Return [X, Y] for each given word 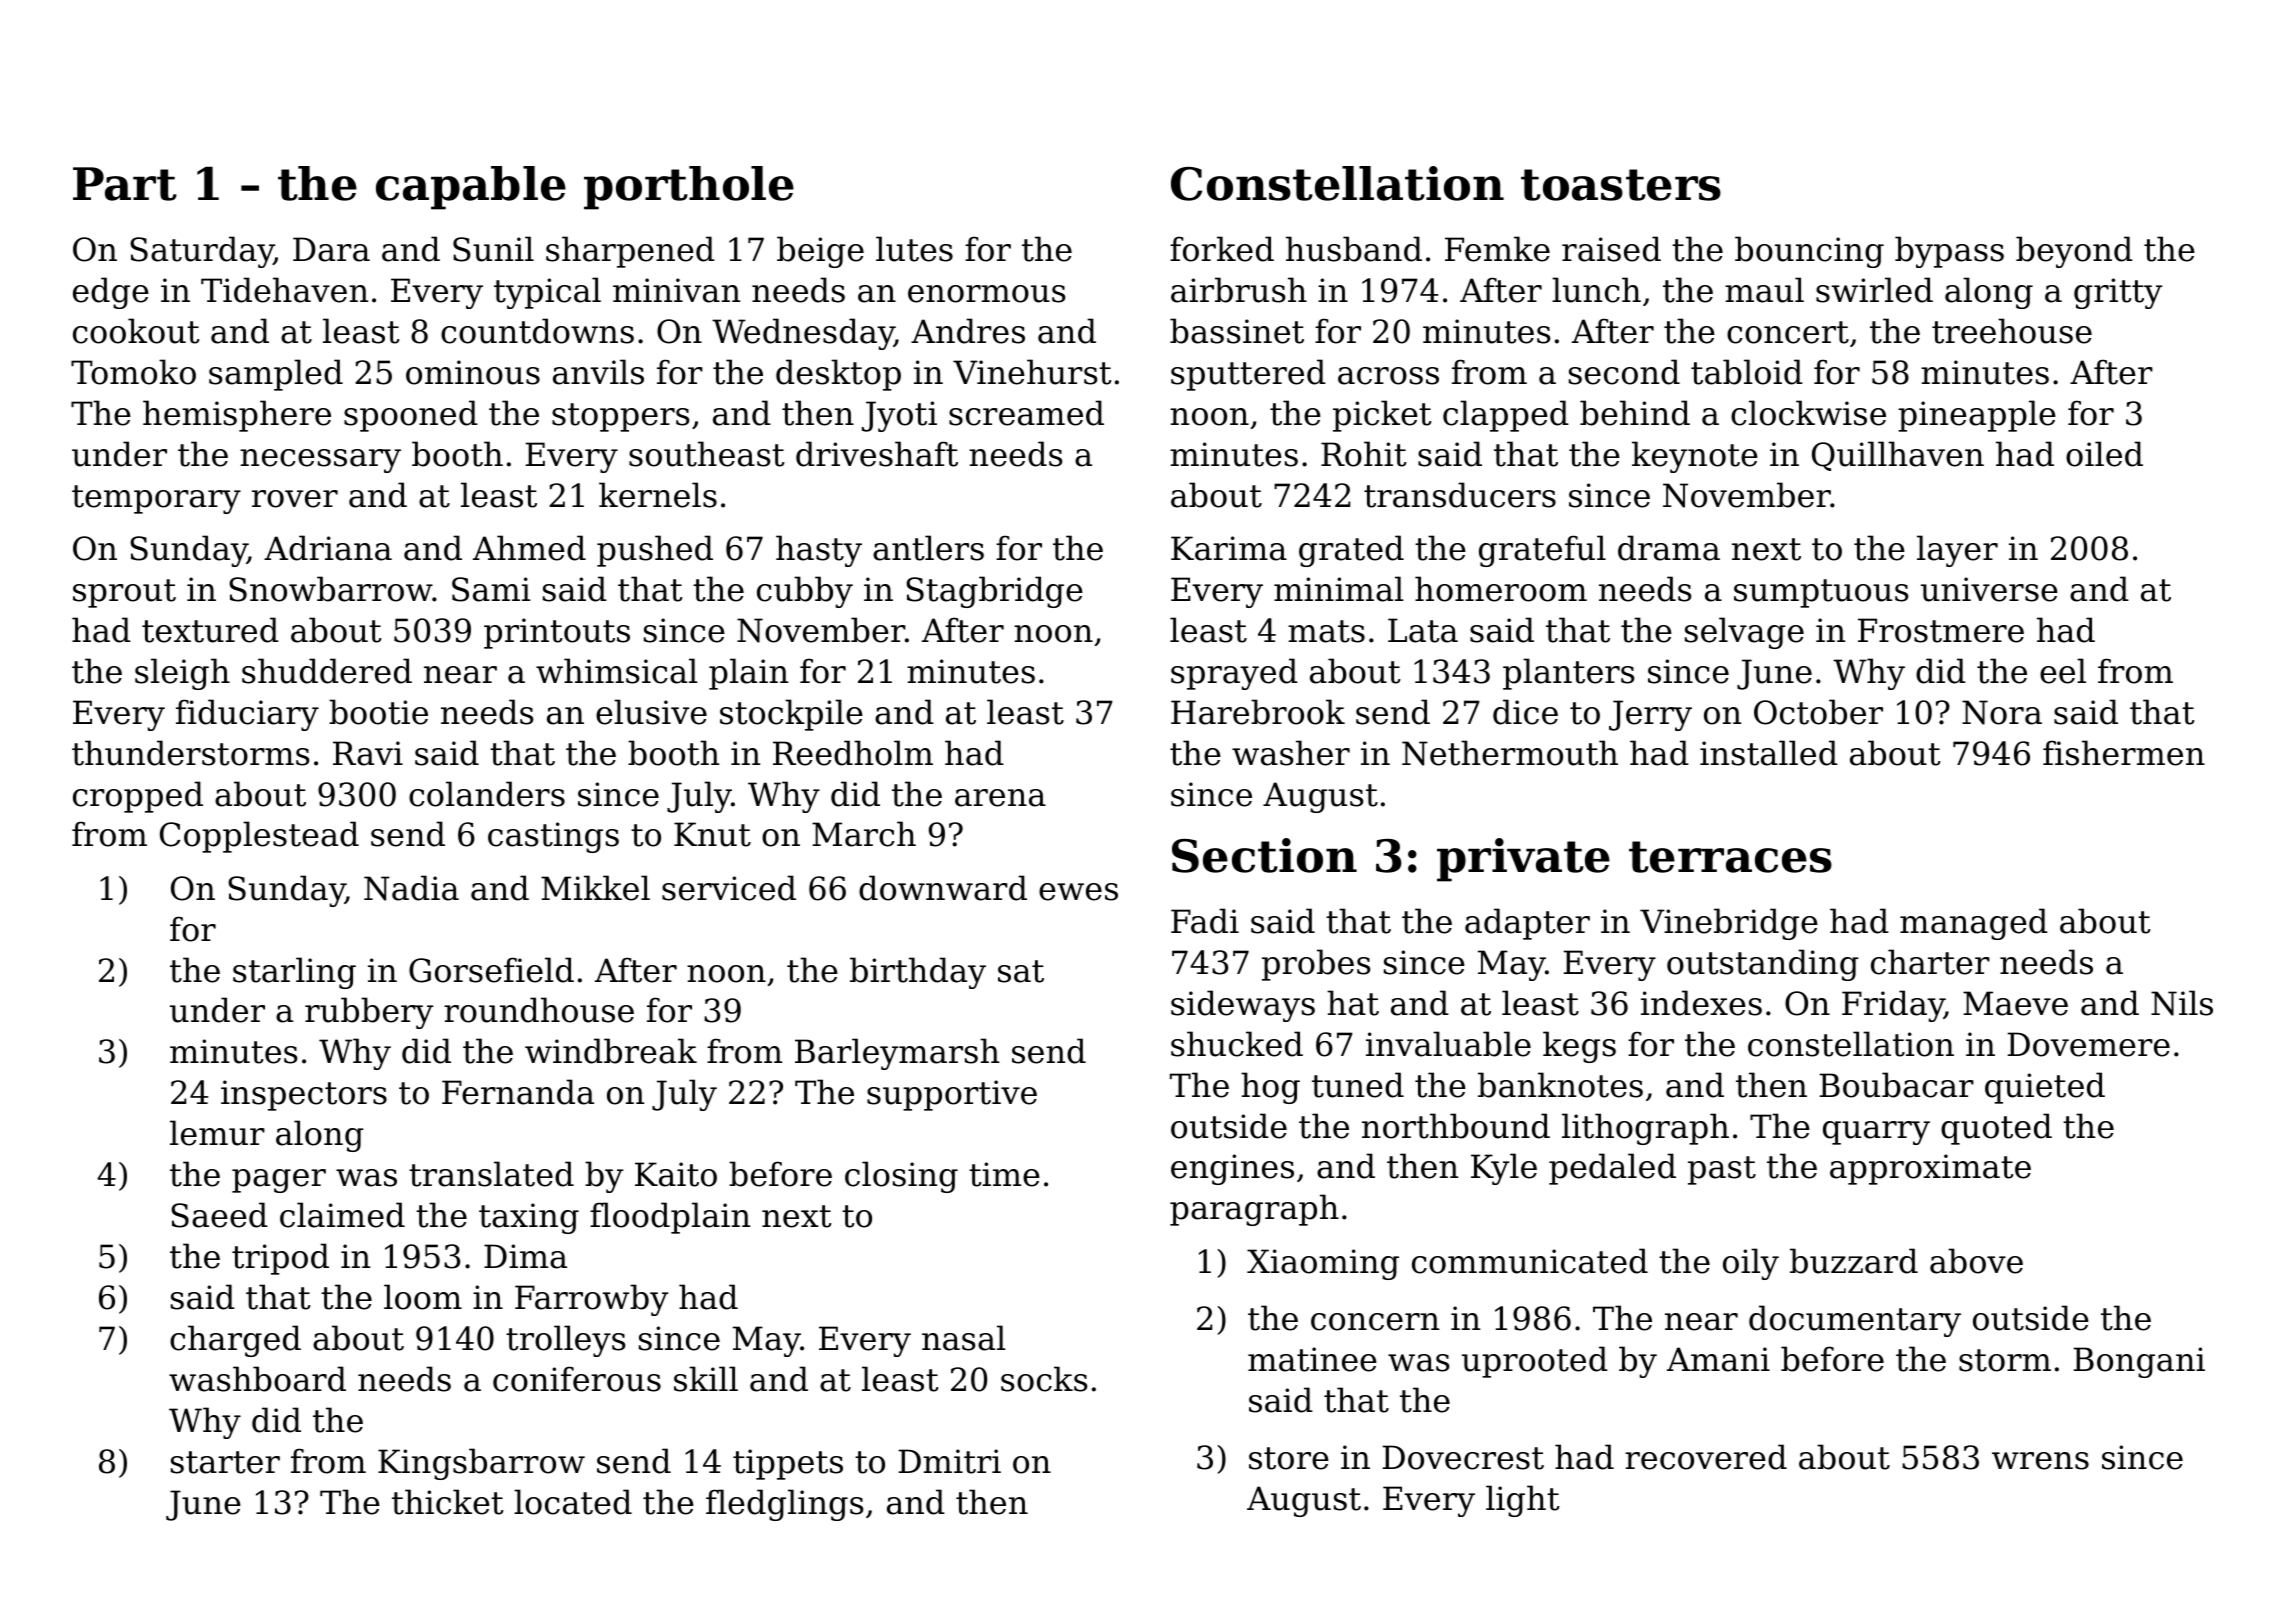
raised [1611, 249]
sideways [1243, 1006]
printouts [557, 633]
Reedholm [853, 753]
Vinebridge [1729, 924]
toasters [1621, 185]
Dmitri [950, 1461]
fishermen [2124, 753]
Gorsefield [491, 970]
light [1523, 1501]
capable [471, 188]
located [573, 1502]
